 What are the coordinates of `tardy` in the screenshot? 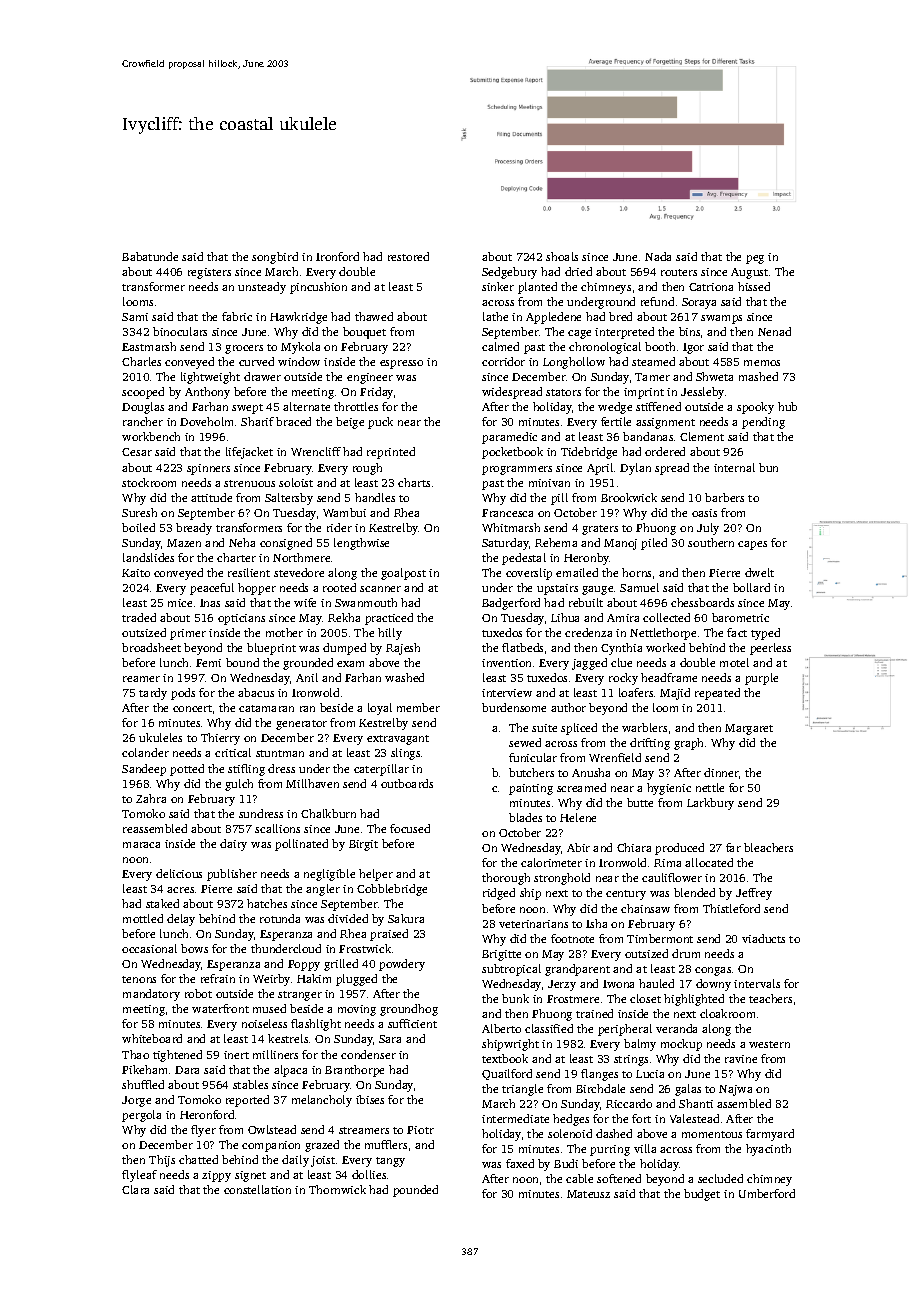 It's located at (153, 694).
